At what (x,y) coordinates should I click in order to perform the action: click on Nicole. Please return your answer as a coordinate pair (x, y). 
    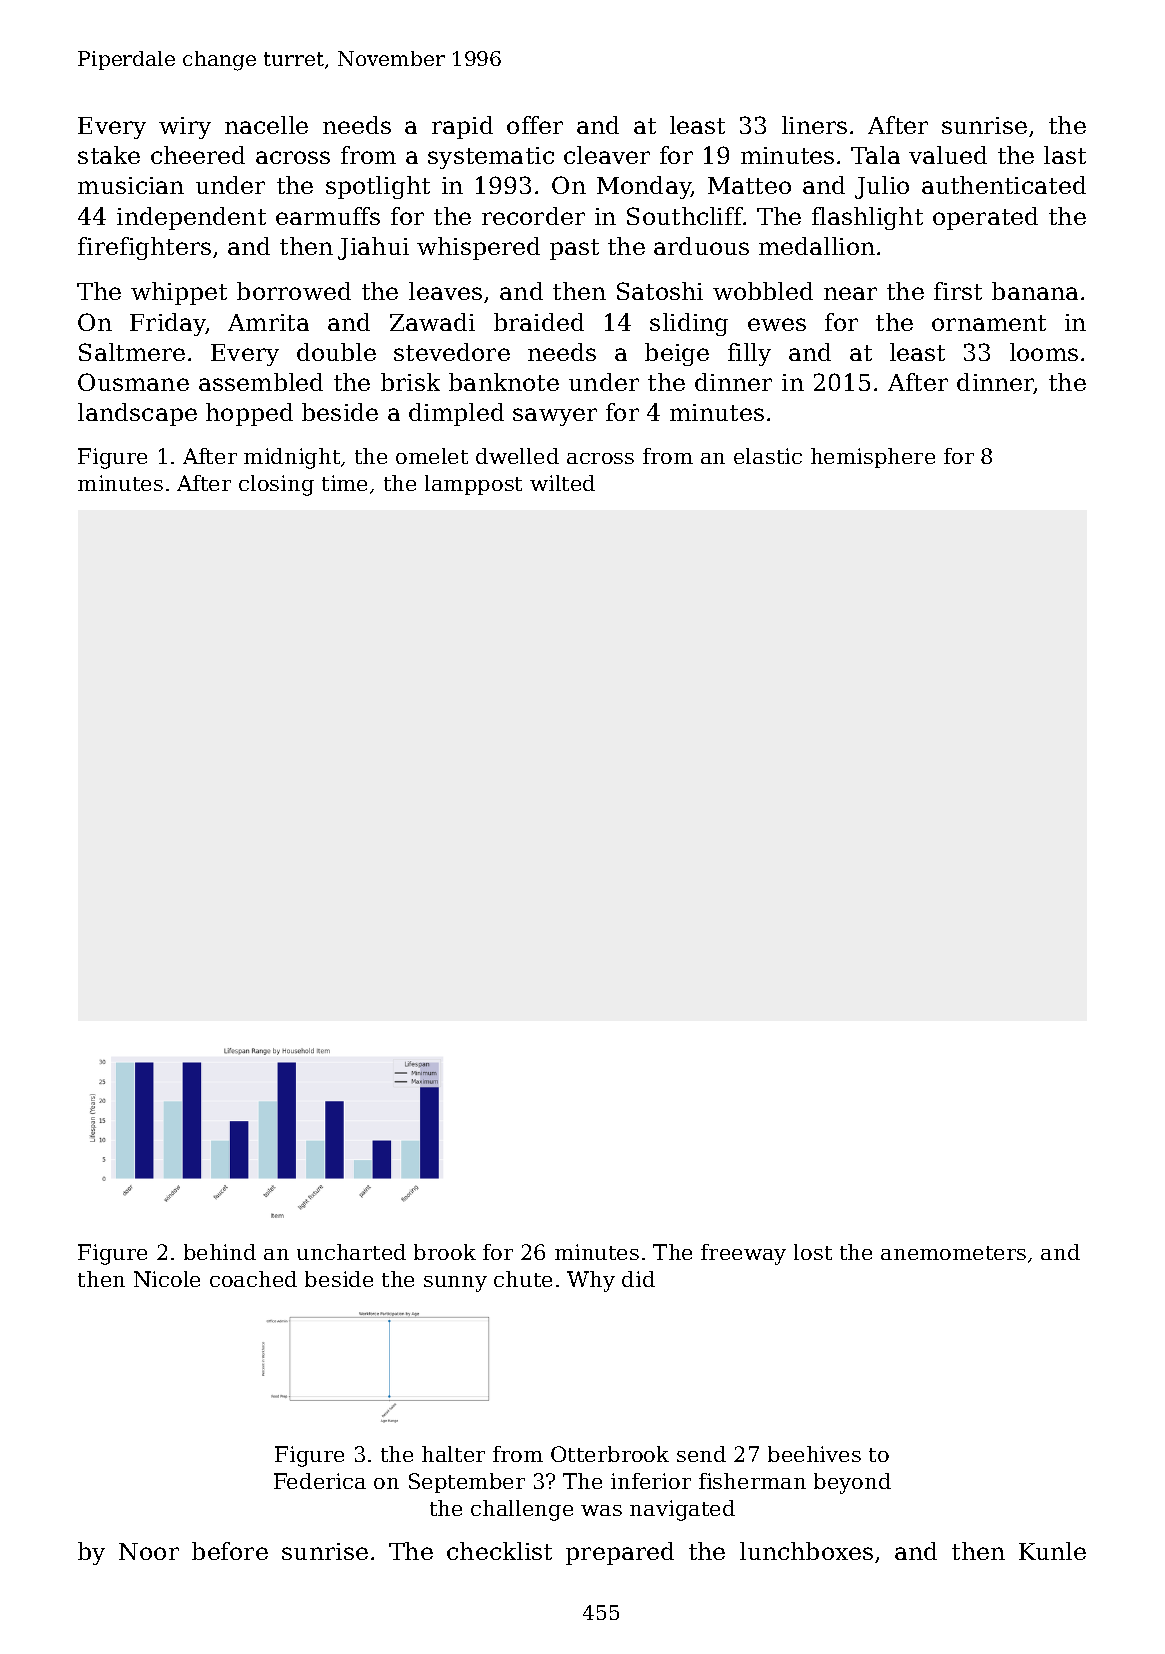
    Looking at the image, I should click on (167, 1279).
